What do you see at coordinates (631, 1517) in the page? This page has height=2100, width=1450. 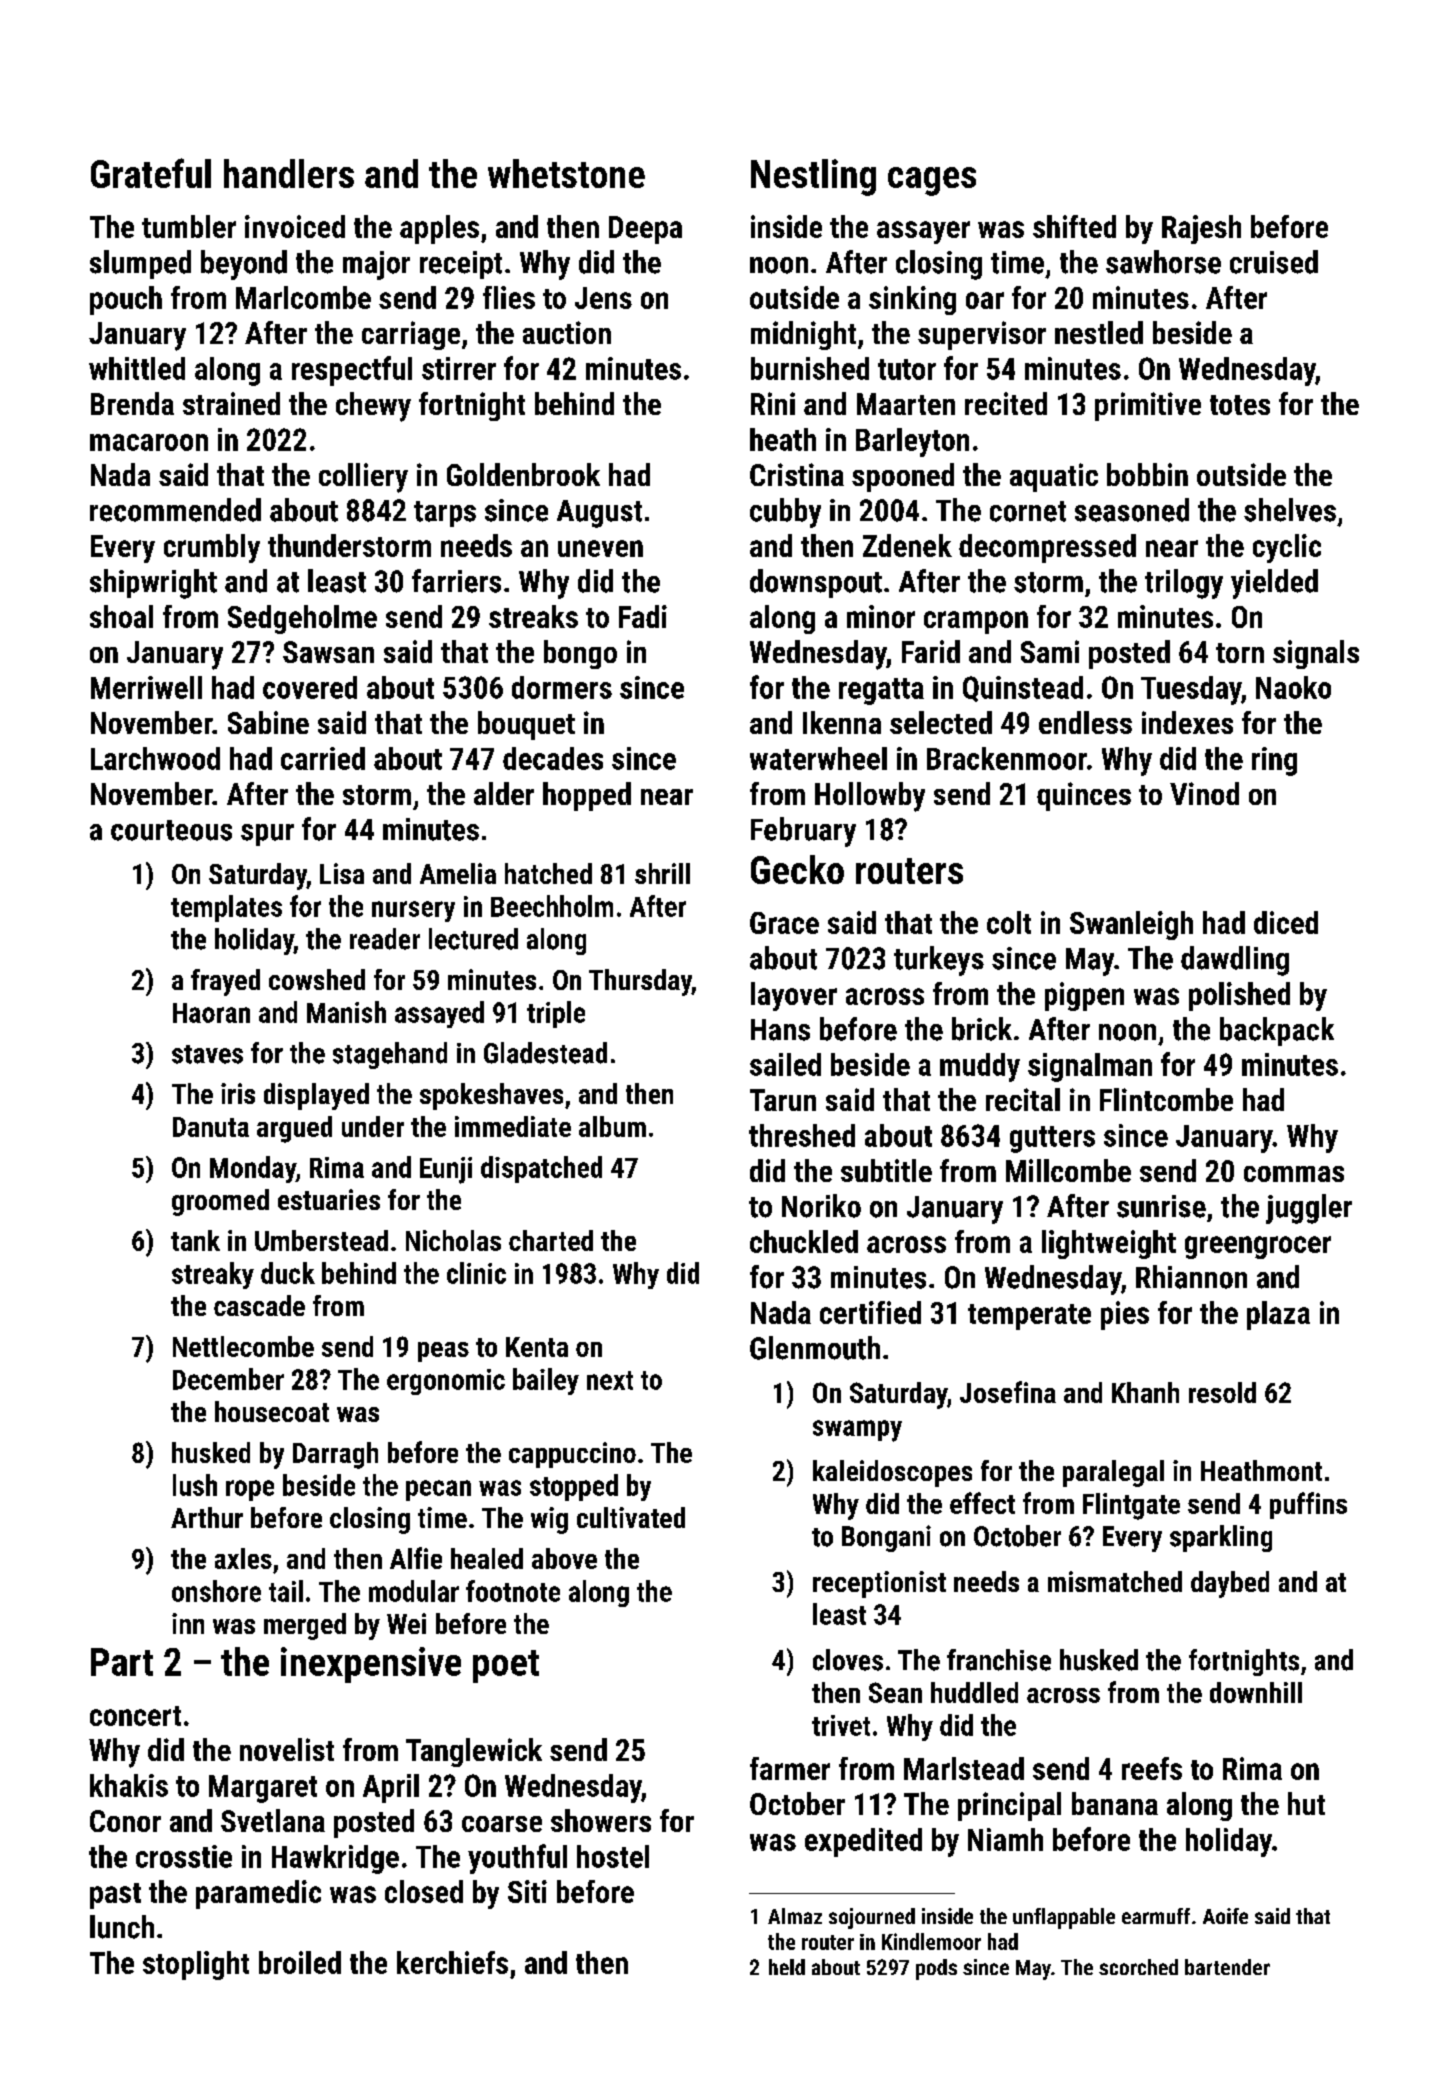 I see `cultivated` at bounding box center [631, 1517].
